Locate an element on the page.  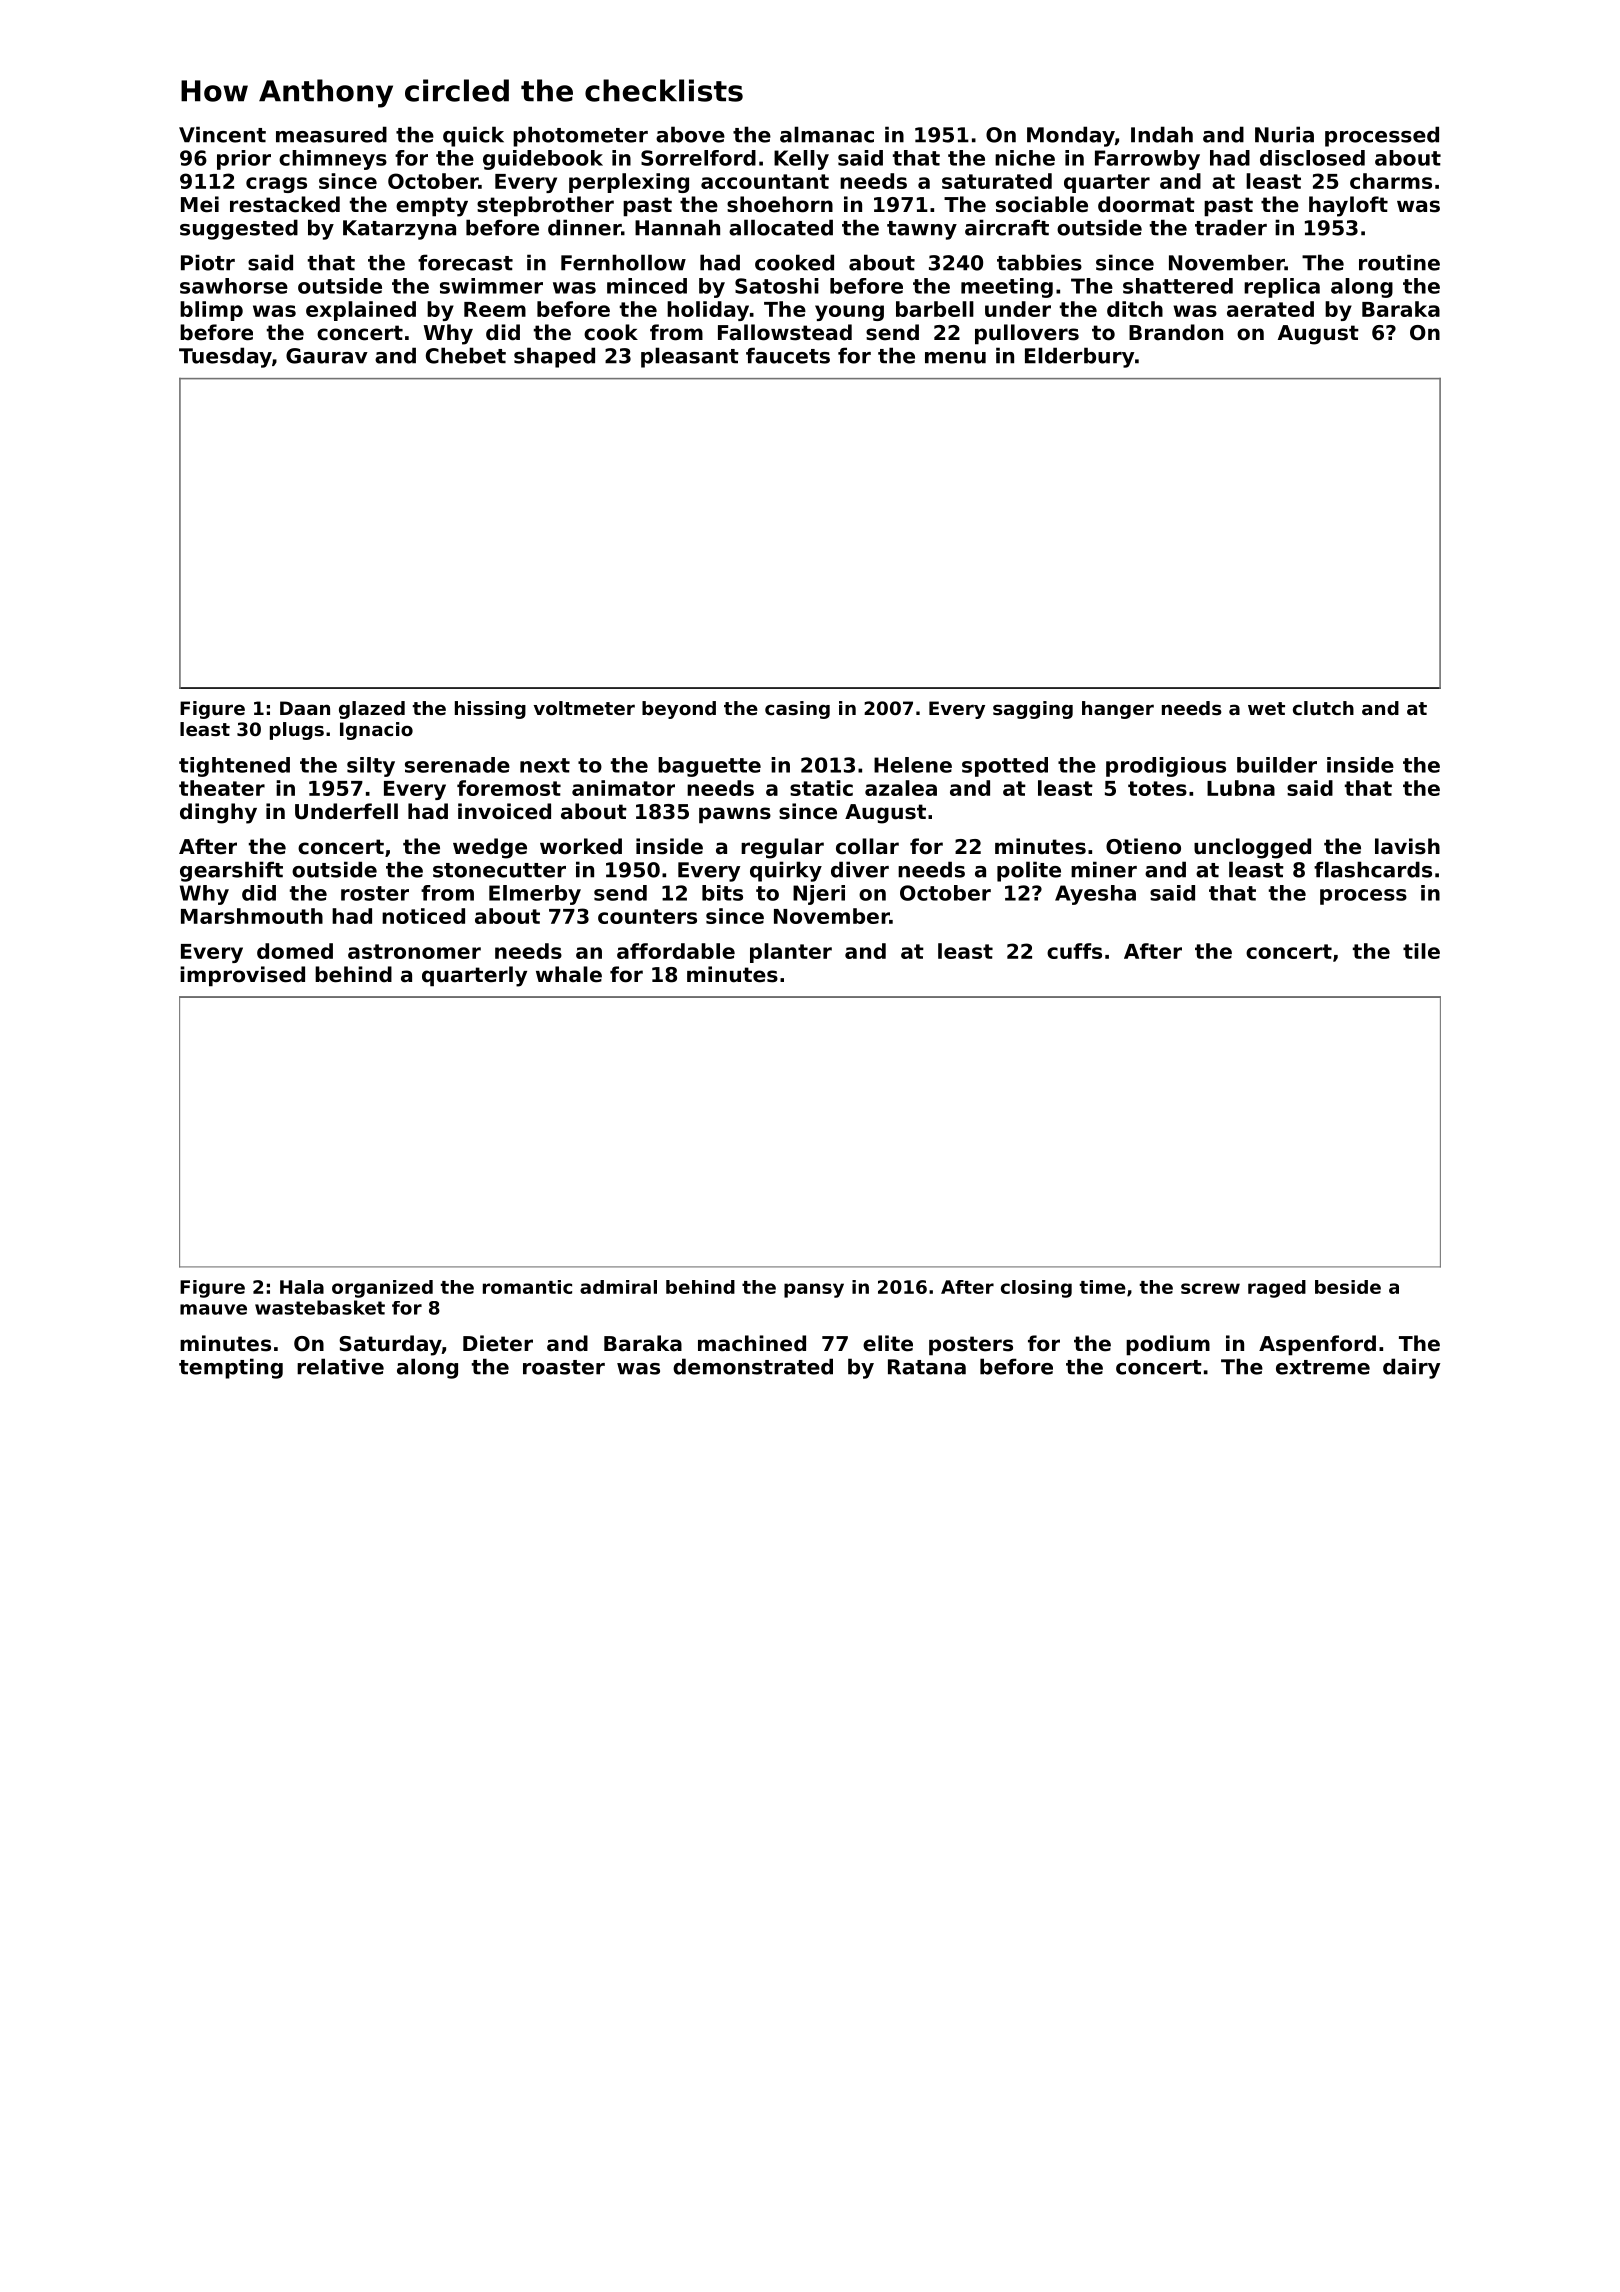
routine is located at coordinates (1399, 262).
